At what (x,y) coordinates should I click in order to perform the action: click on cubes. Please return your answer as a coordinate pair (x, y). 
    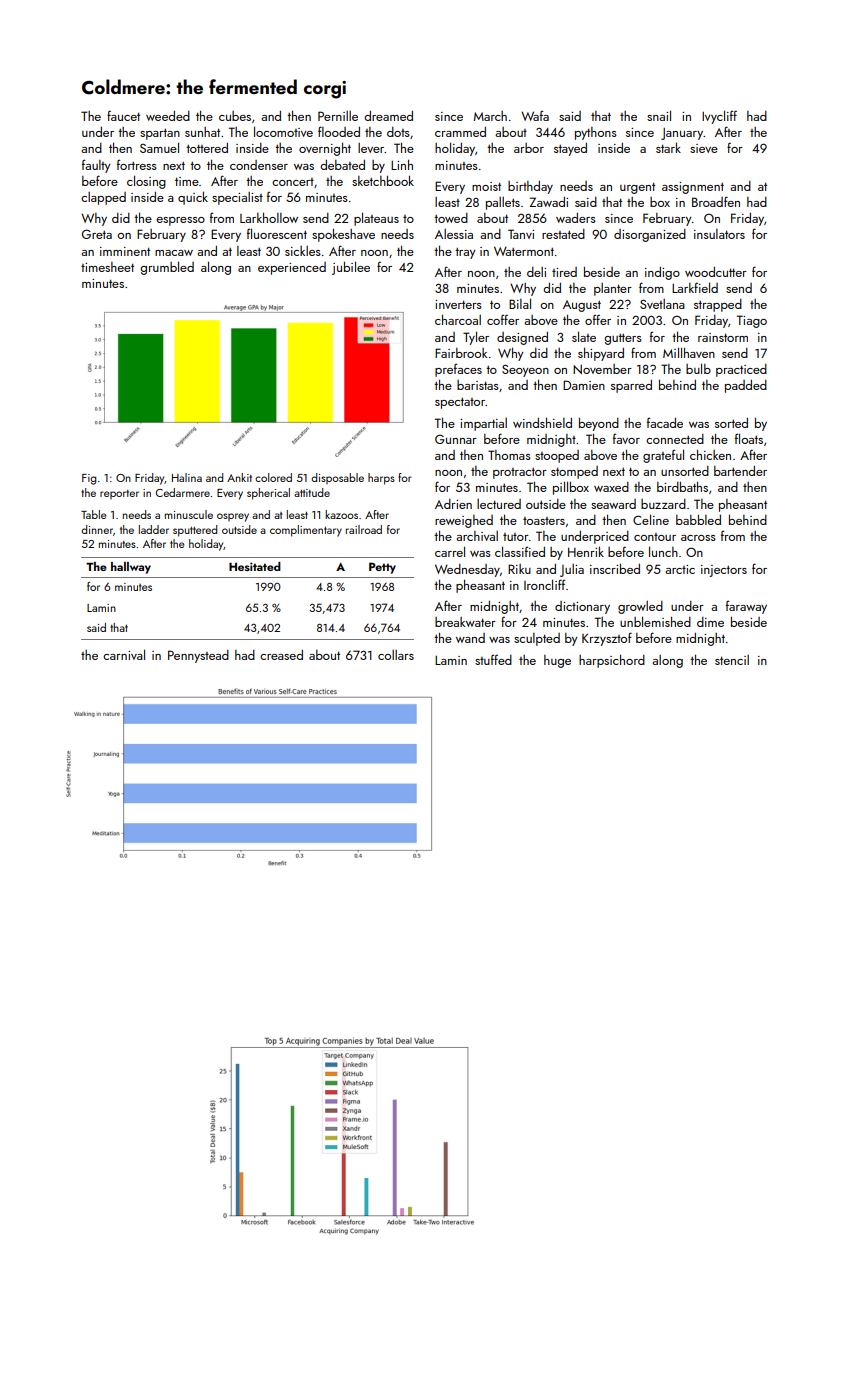
    Looking at the image, I should click on (235, 116).
